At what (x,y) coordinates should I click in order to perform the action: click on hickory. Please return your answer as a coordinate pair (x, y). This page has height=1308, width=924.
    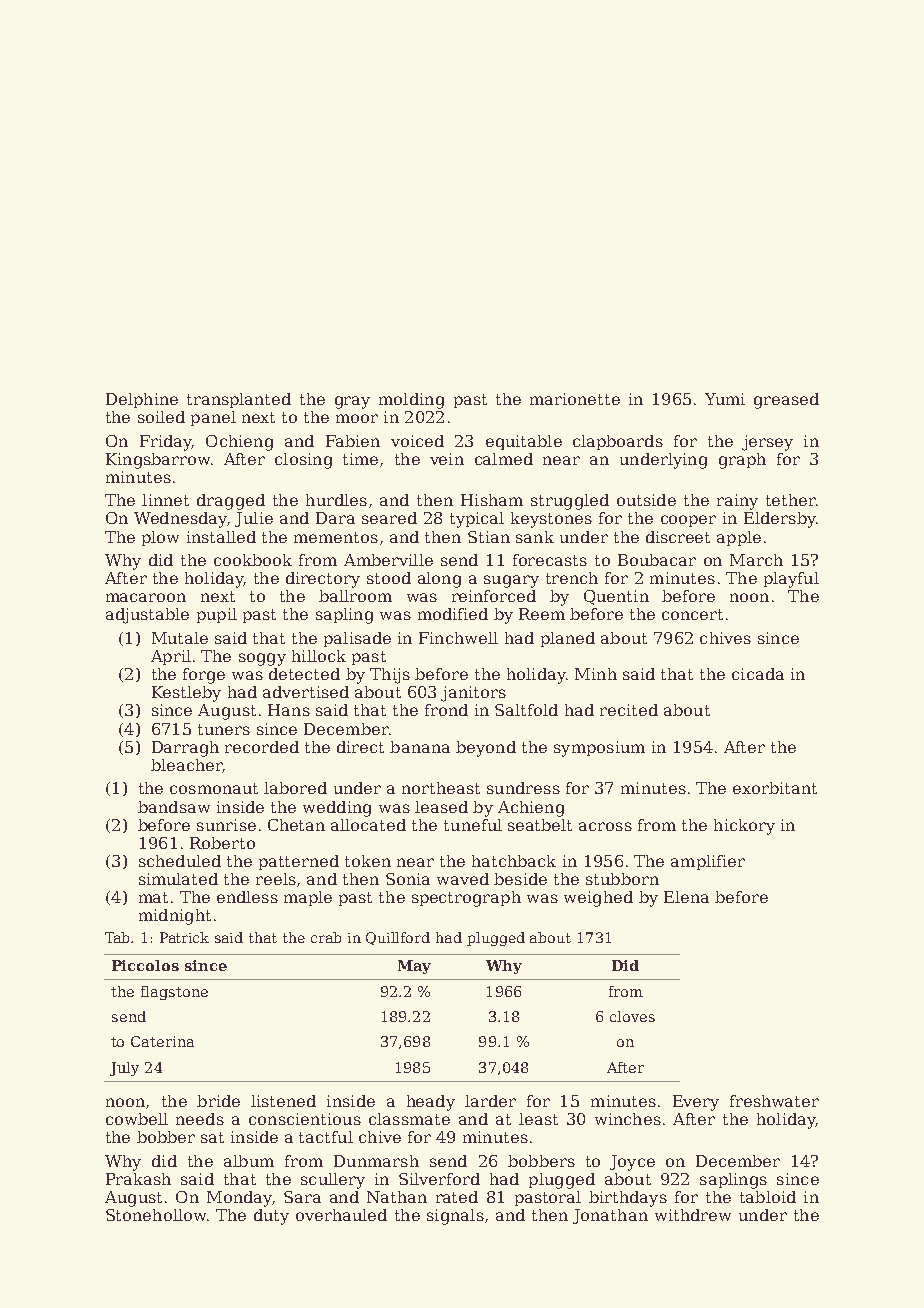
    Looking at the image, I should click on (744, 827).
